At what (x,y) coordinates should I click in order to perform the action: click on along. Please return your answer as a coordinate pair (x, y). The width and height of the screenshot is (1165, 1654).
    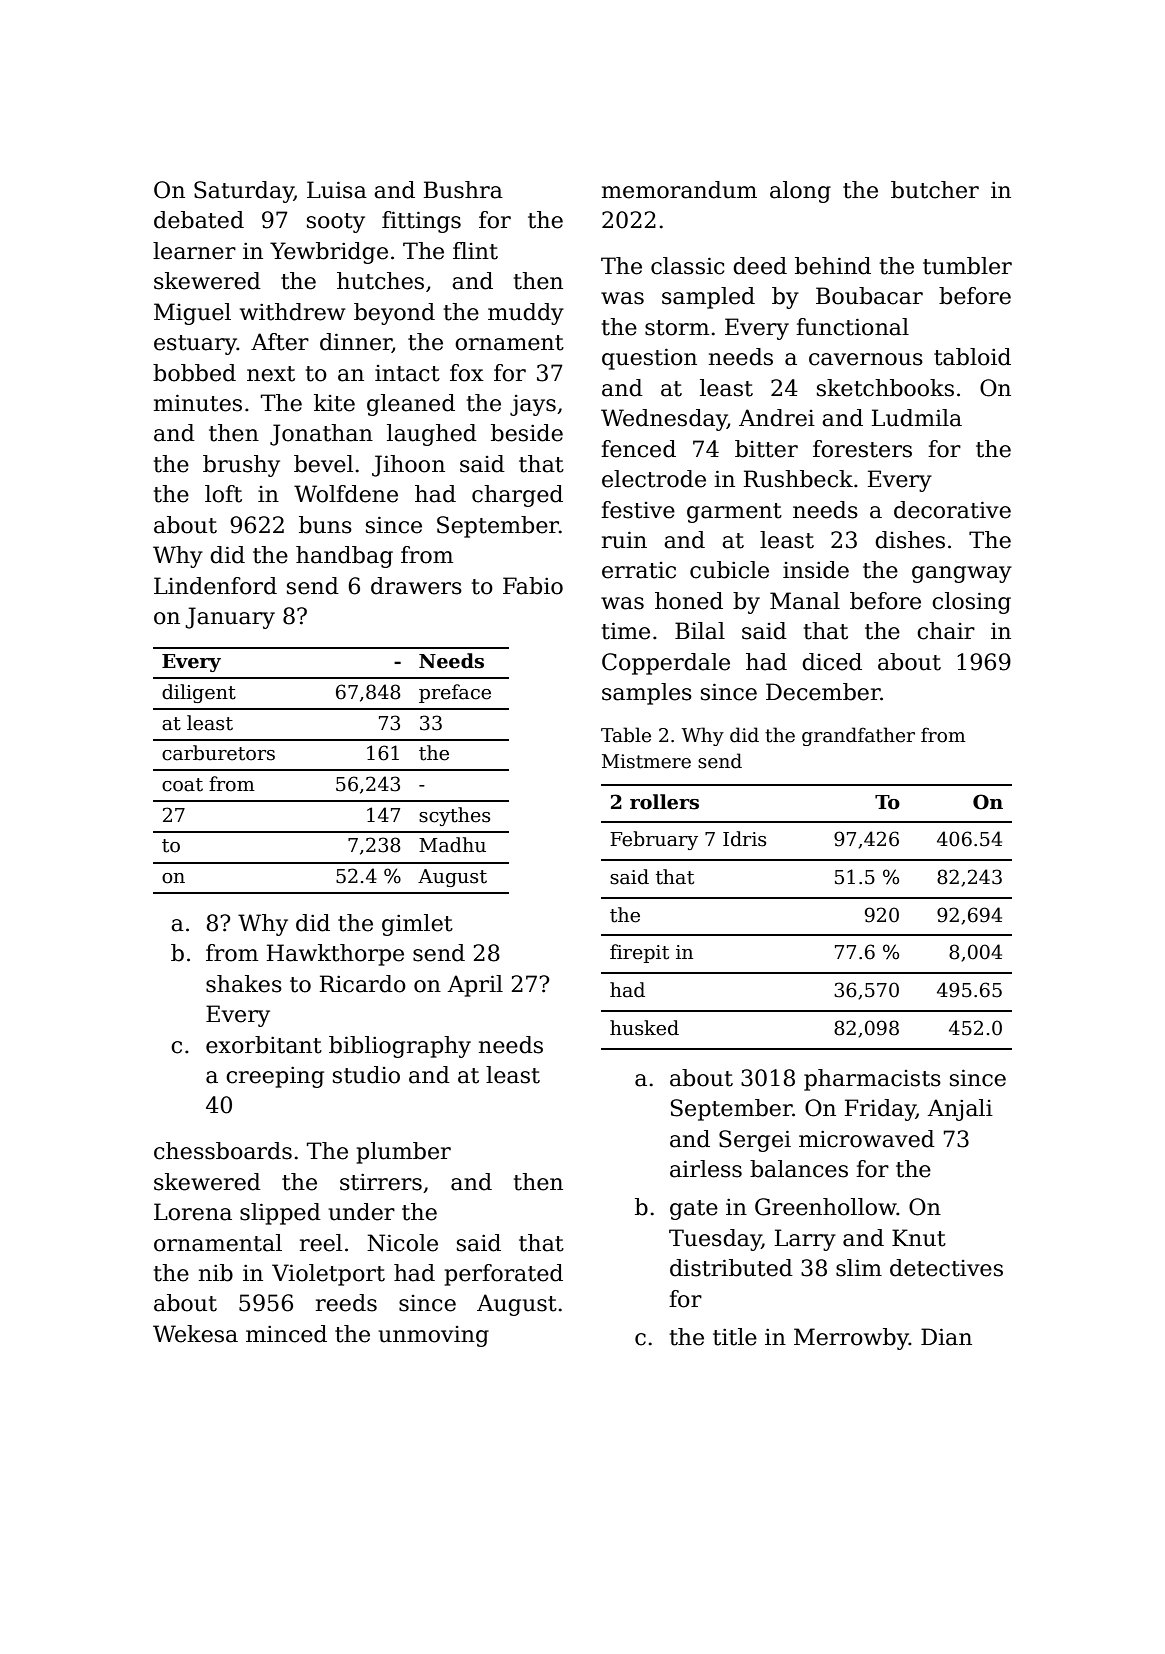
    Looking at the image, I should click on (800, 192).
